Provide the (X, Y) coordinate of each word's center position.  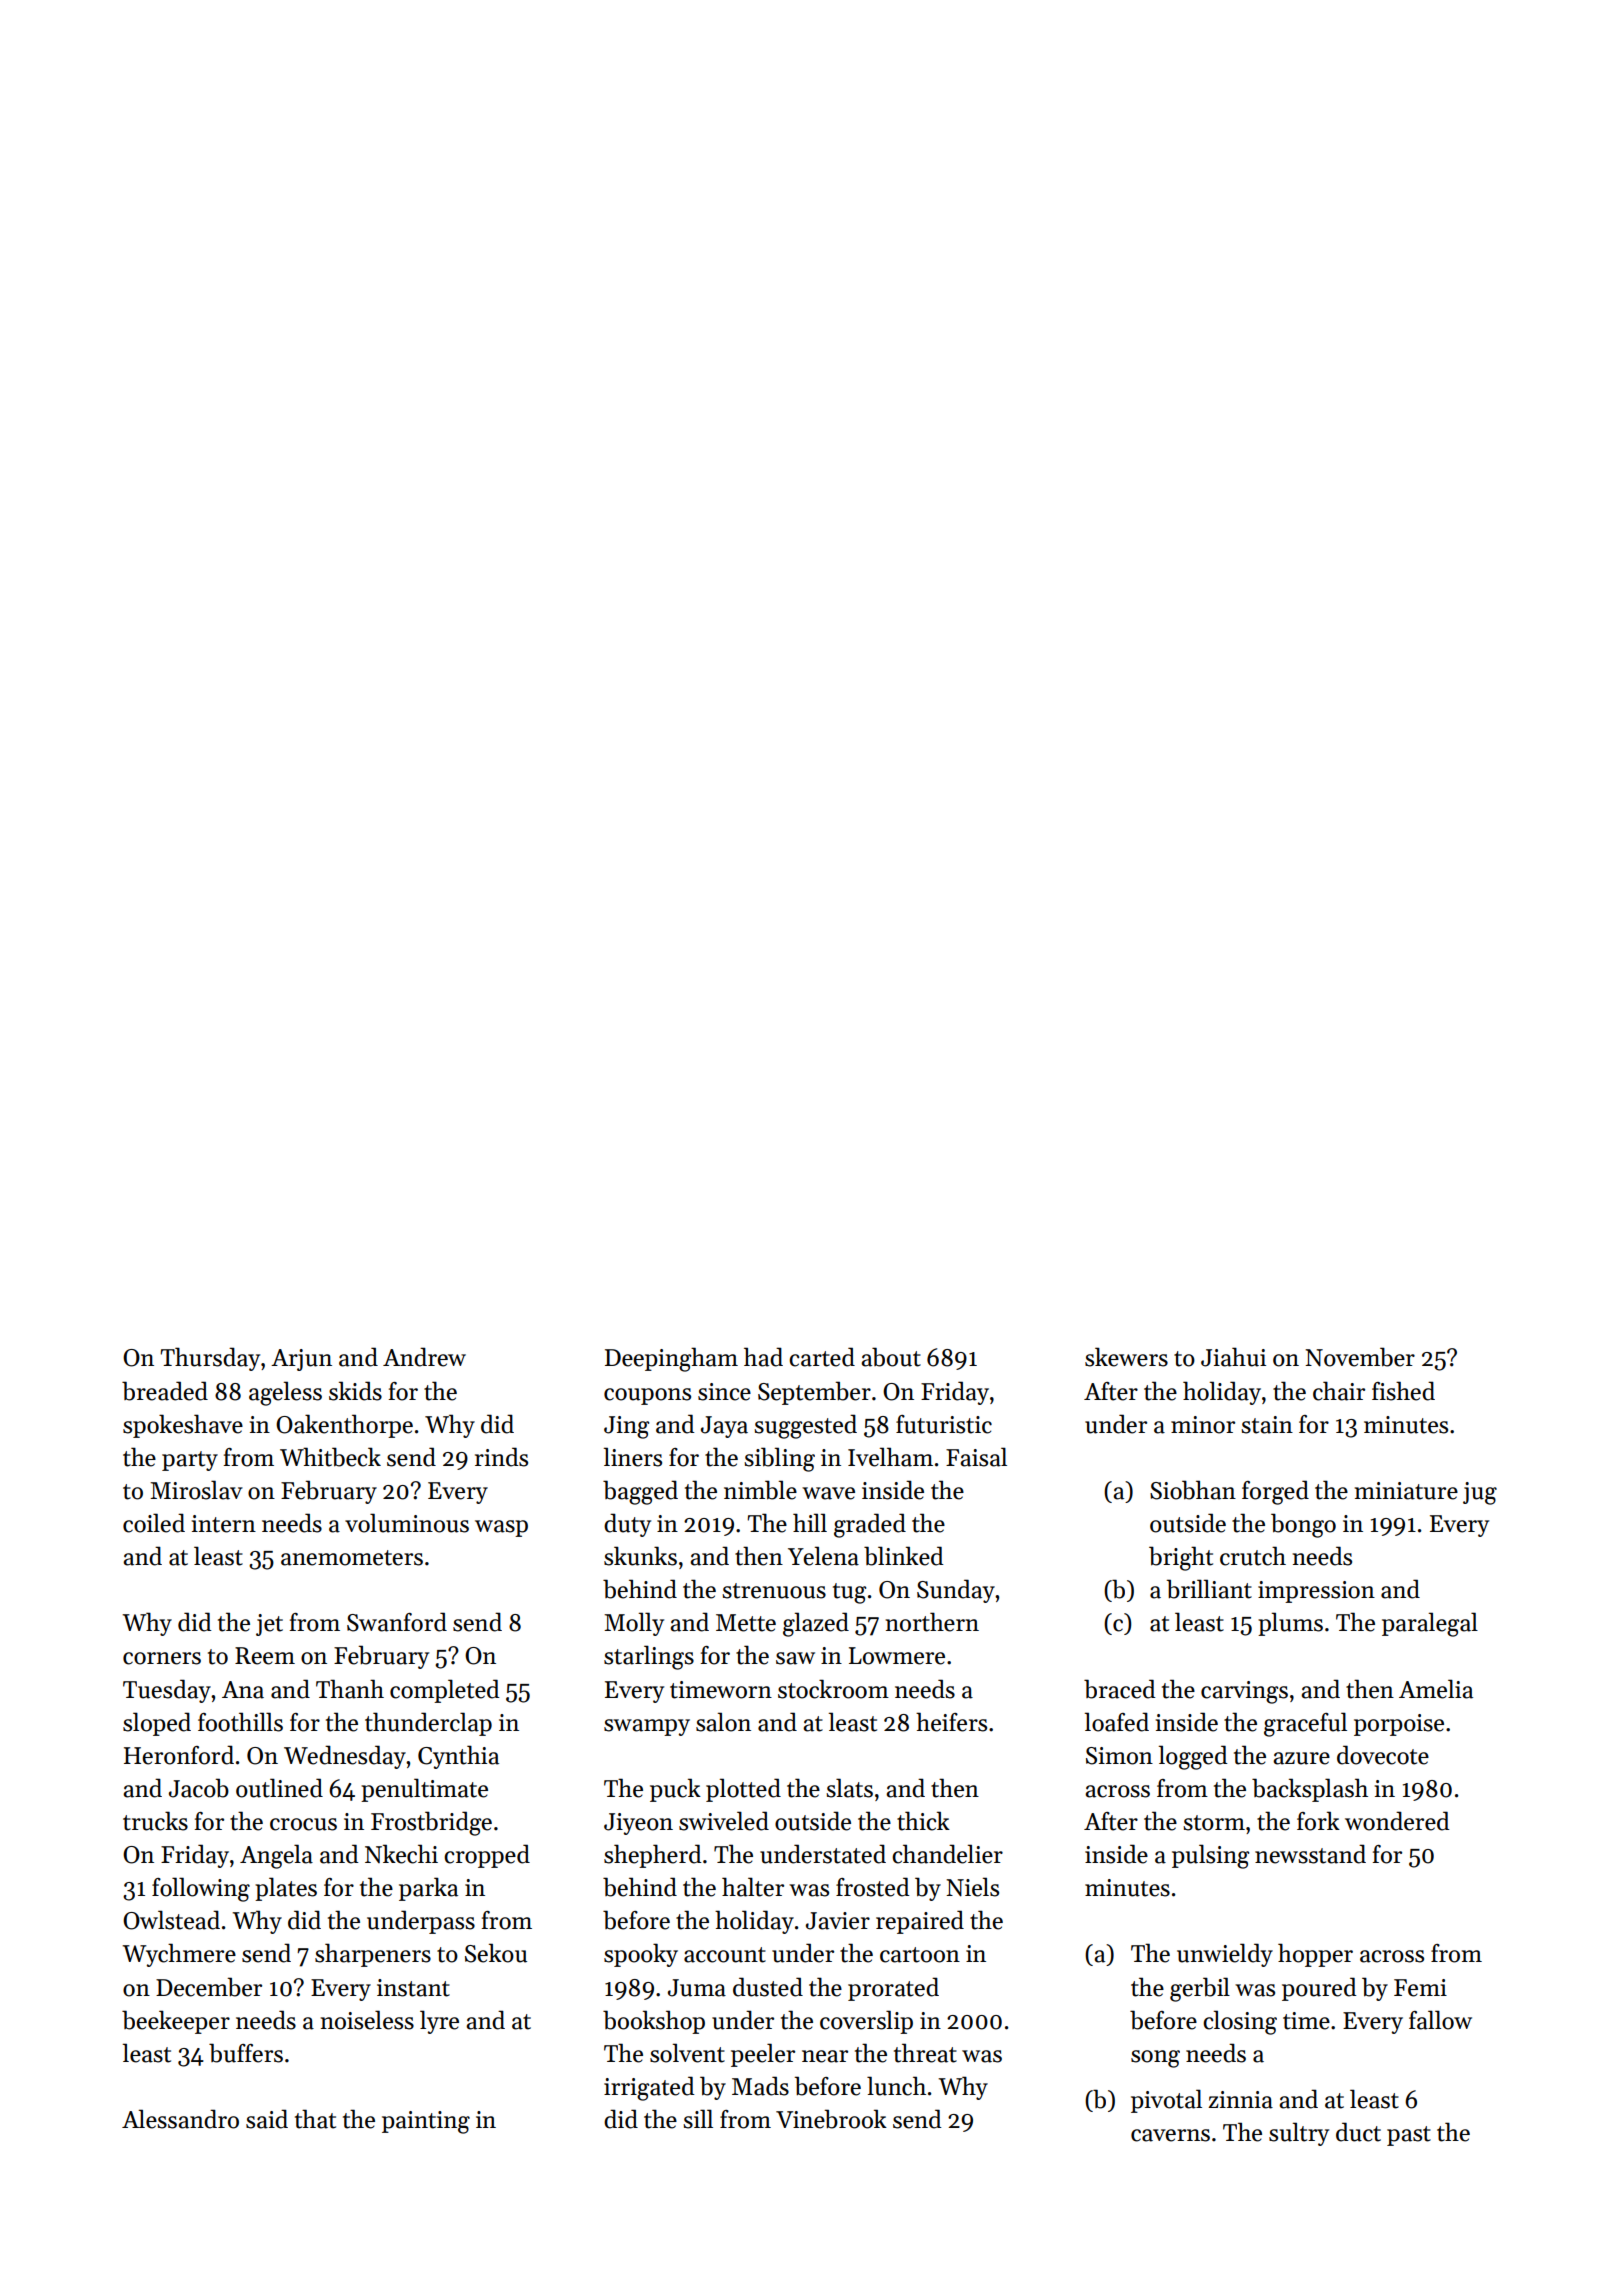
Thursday (210, 1359)
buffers (246, 2053)
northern (932, 1622)
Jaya (724, 1427)
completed (445, 1691)
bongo (1303, 1525)
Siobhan (1193, 1490)
